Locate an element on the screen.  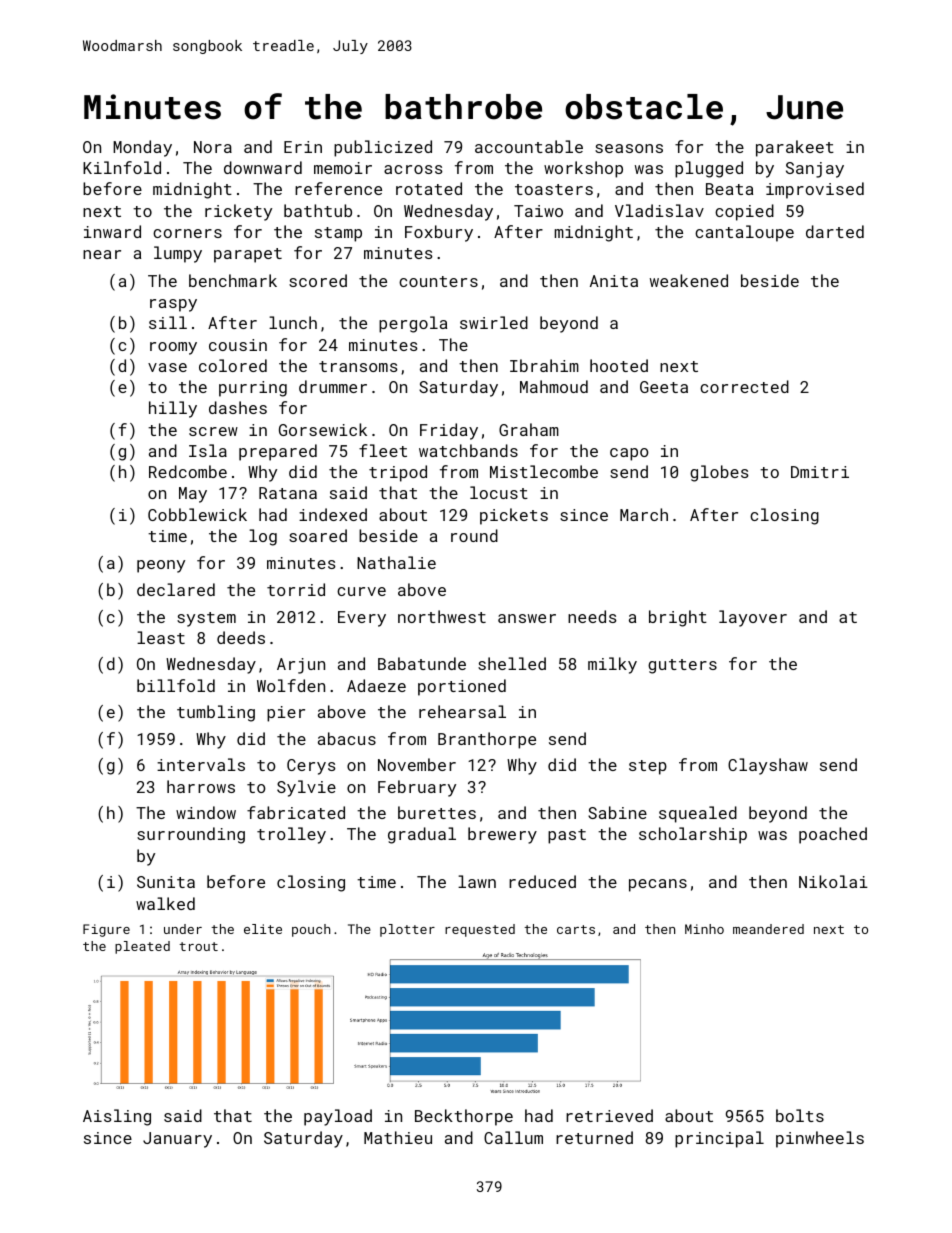
Aisling is located at coordinates (117, 1117).
